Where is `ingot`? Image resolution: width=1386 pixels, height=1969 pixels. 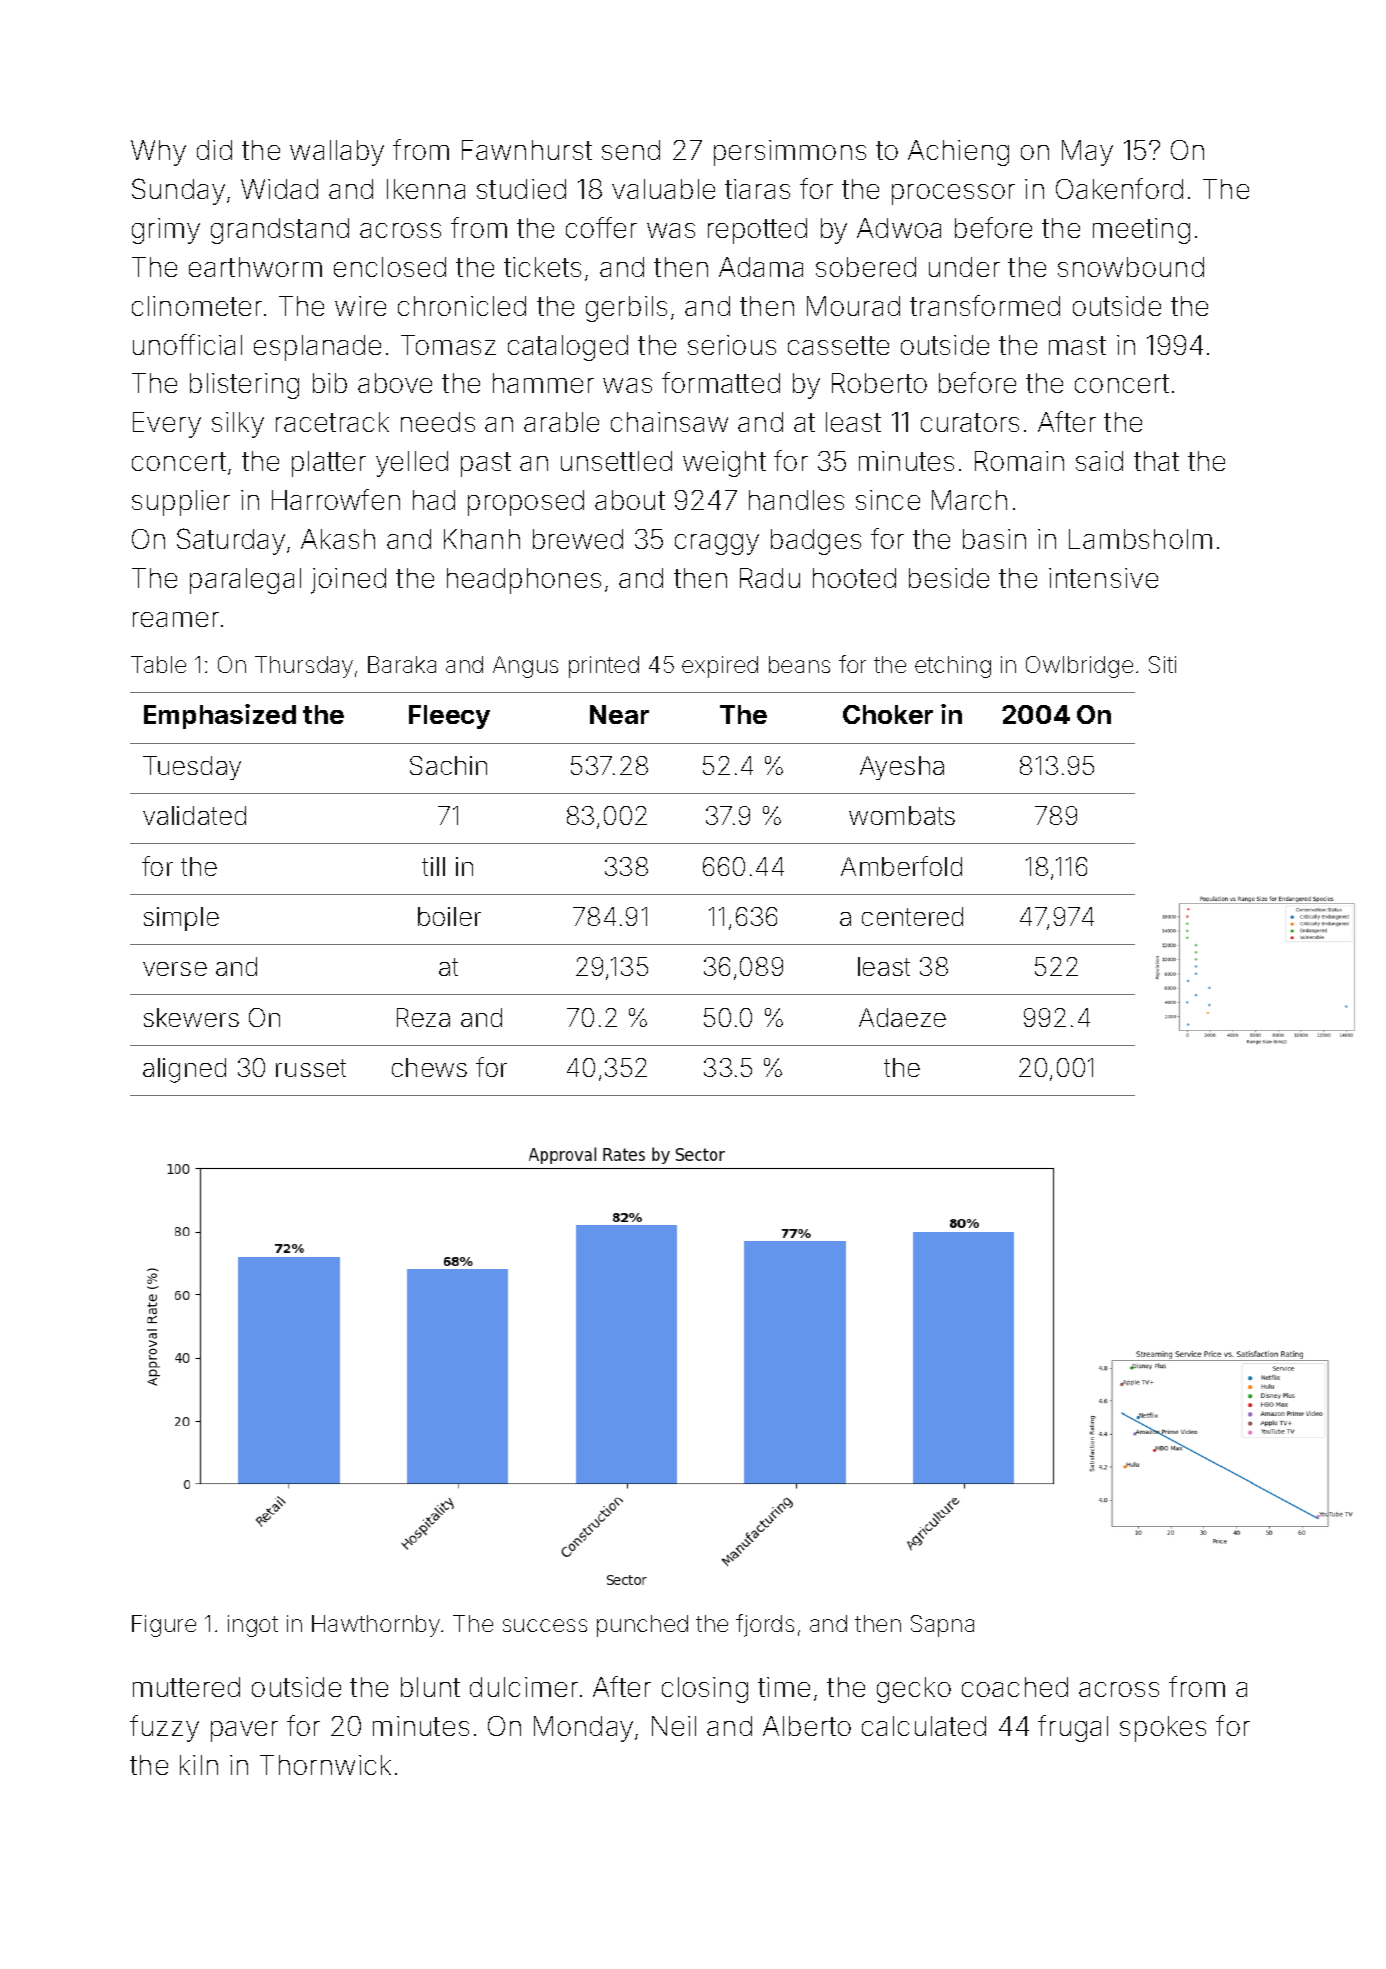 ingot is located at coordinates (253, 1626).
